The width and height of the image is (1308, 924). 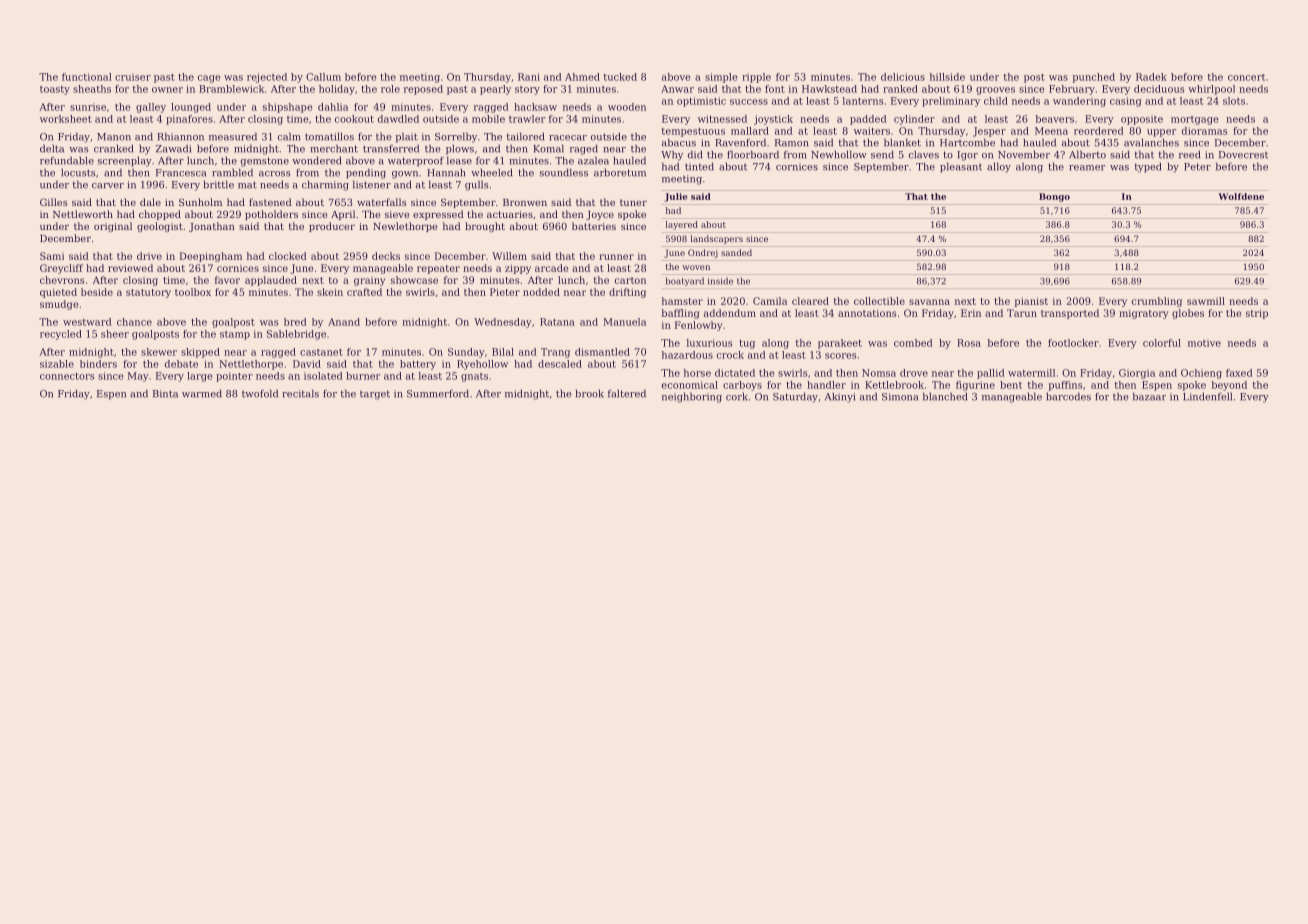 What do you see at coordinates (130, 268) in the image?
I see `reviewed` at bounding box center [130, 268].
